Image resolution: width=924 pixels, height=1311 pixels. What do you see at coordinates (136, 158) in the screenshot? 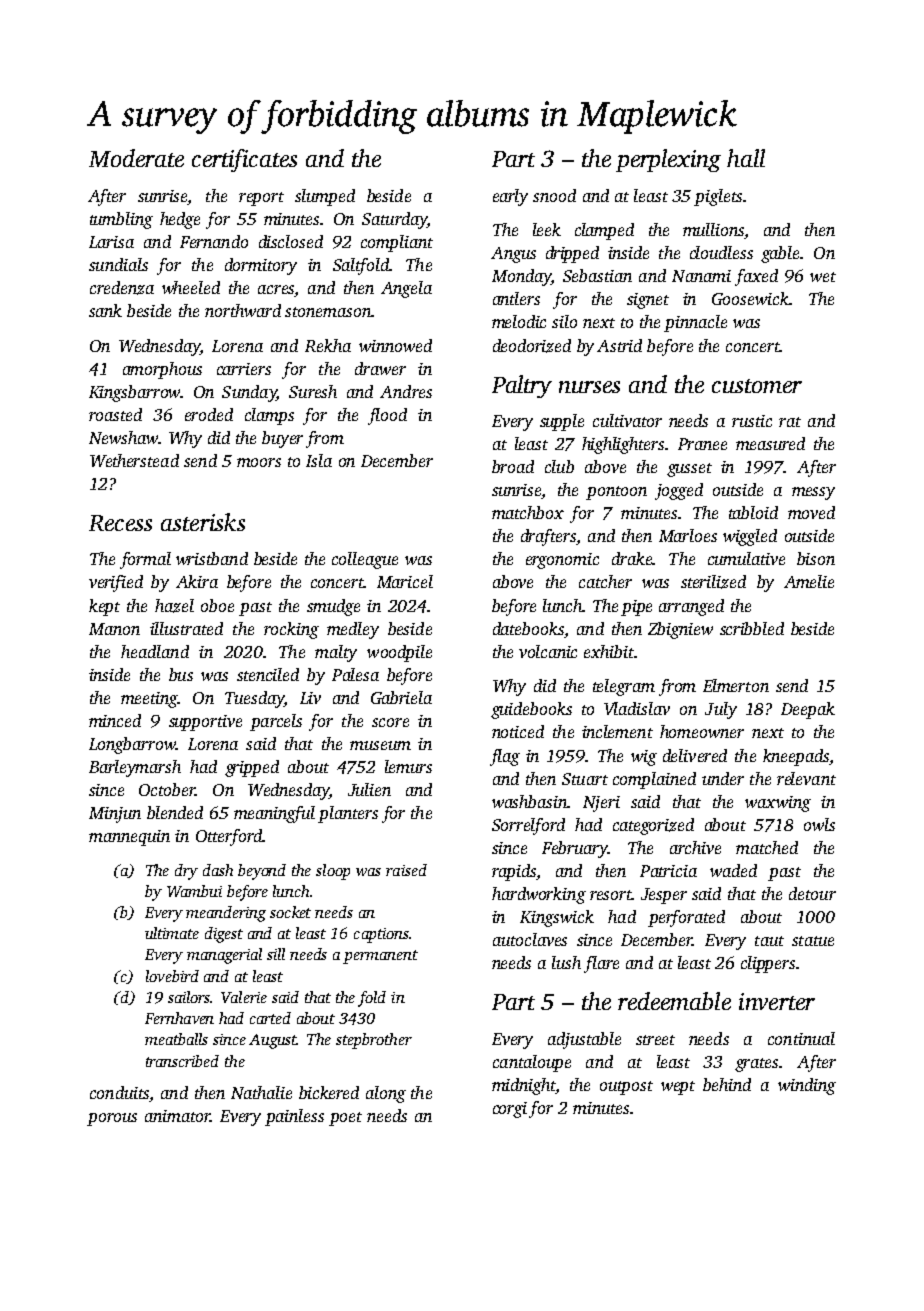
I see `Moderate` at bounding box center [136, 158].
